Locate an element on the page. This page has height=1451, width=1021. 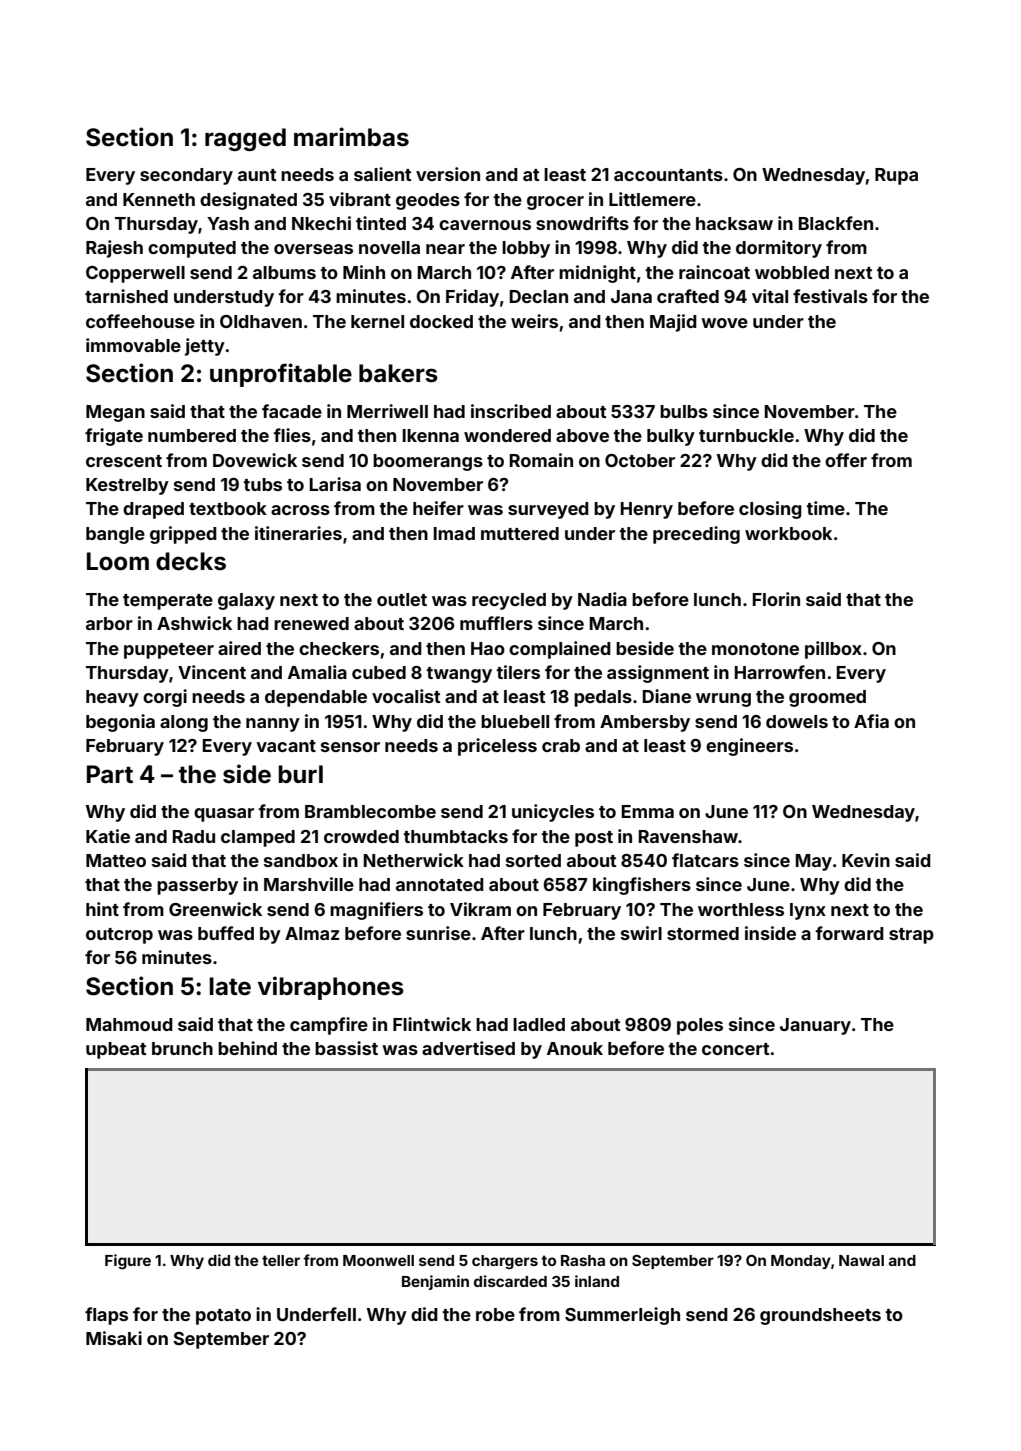
clamped is located at coordinates (258, 838).
